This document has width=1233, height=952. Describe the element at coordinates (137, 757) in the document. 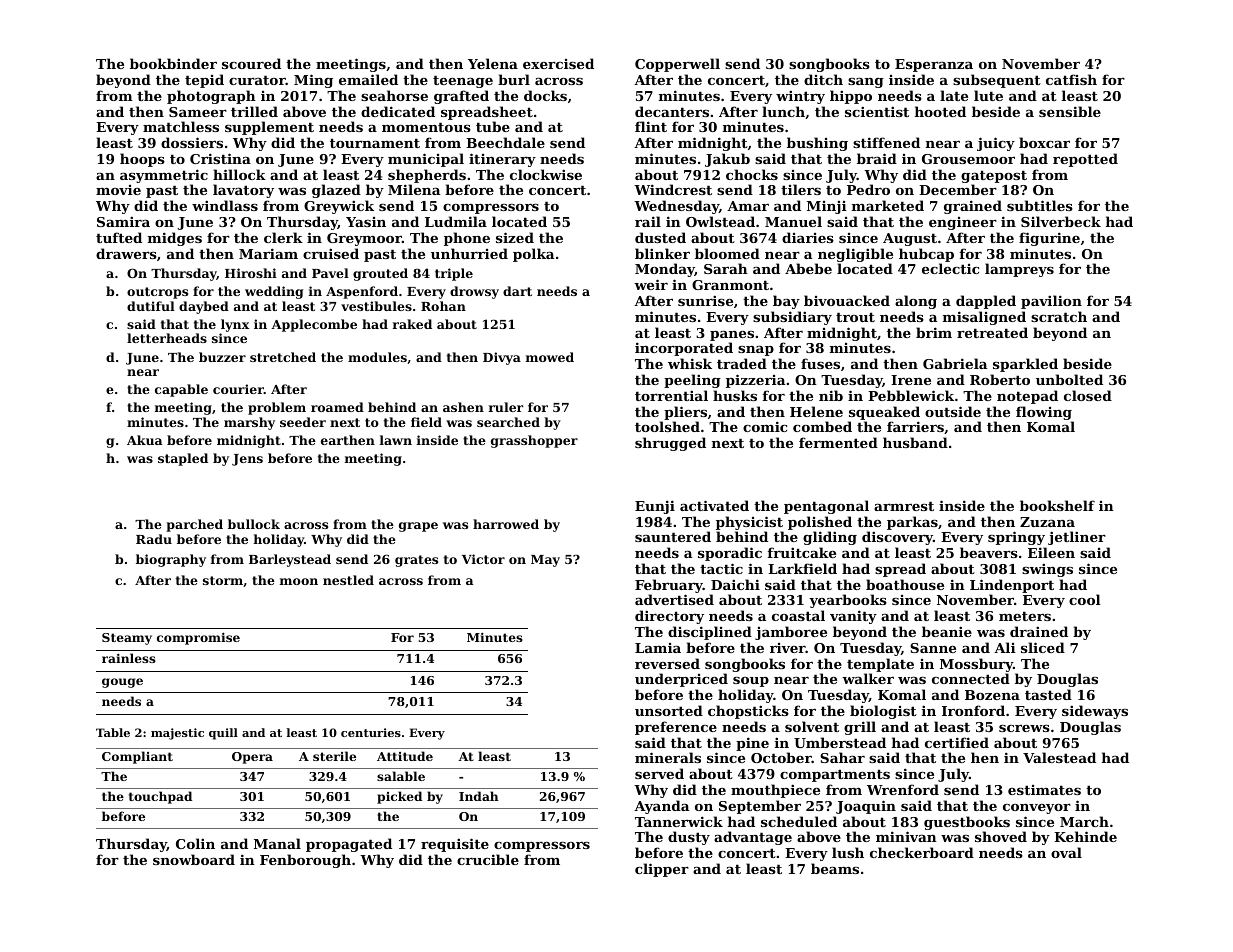

I see `Compliant` at that location.
